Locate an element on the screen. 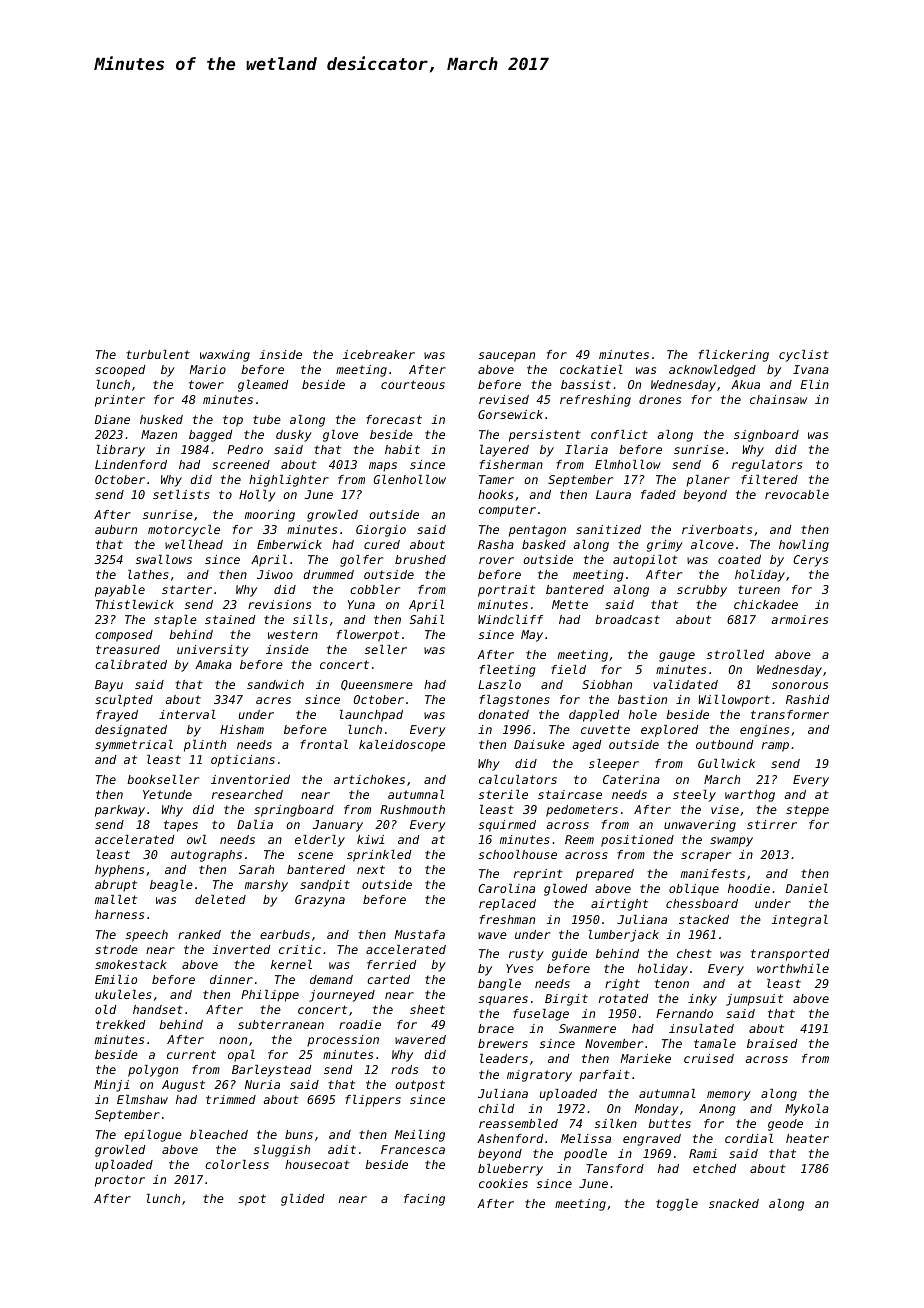 The height and width of the screenshot is (1308, 924). child is located at coordinates (496, 1108).
